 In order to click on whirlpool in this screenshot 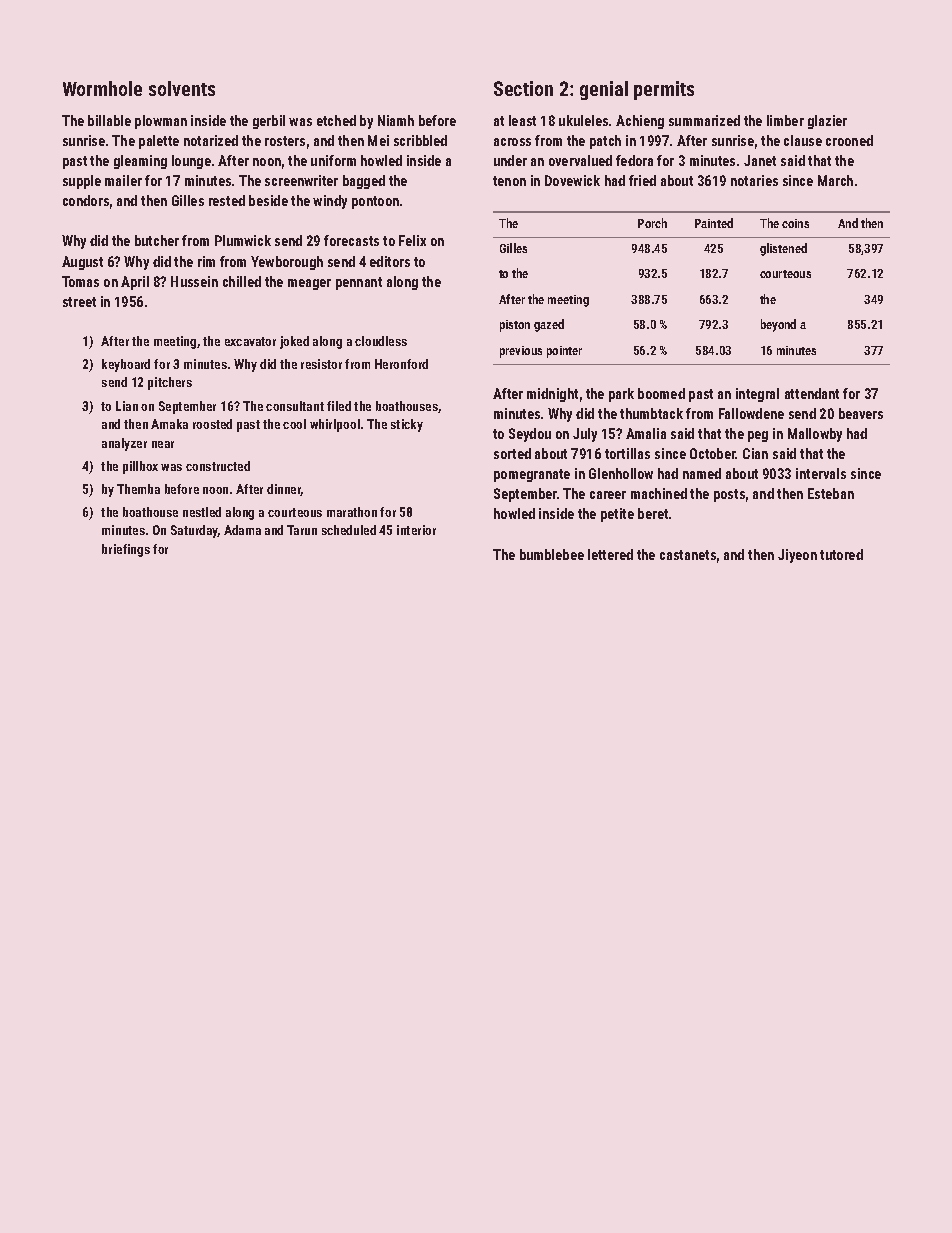, I will do `click(335, 425)`.
